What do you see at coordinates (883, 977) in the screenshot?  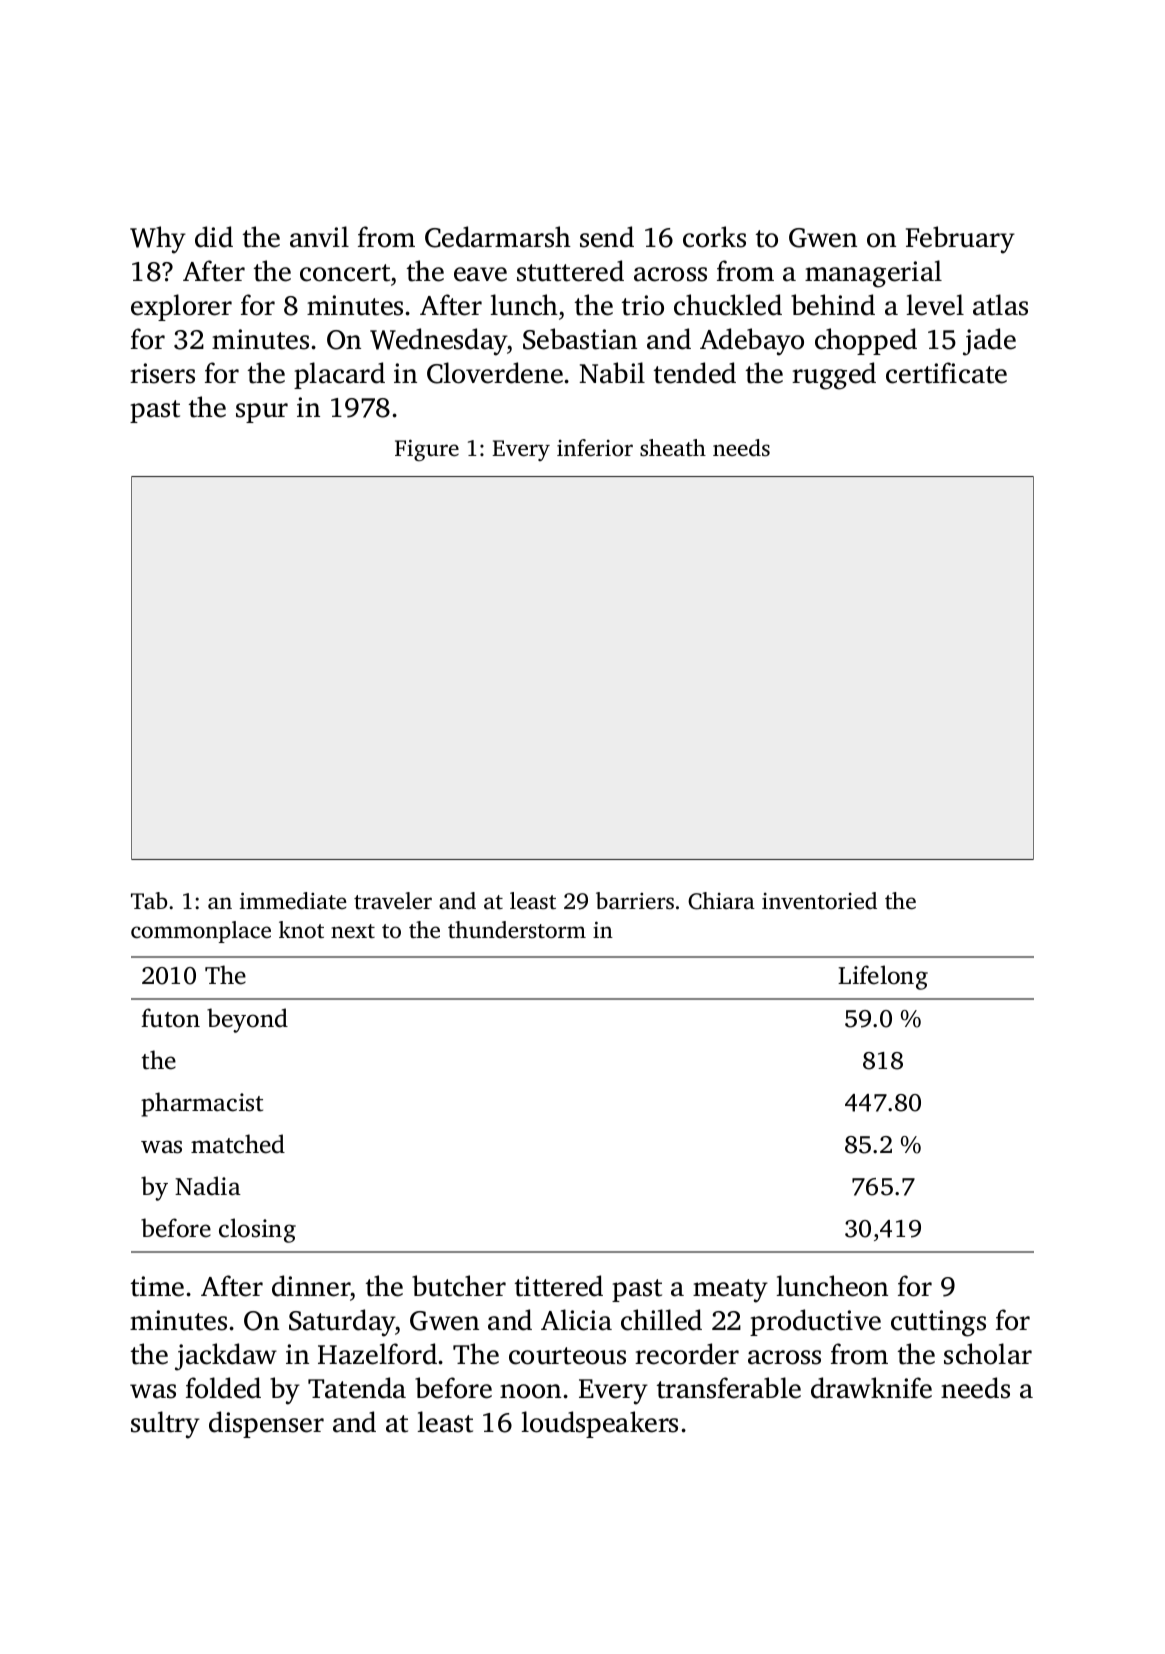 I see `Lifelong` at bounding box center [883, 977].
